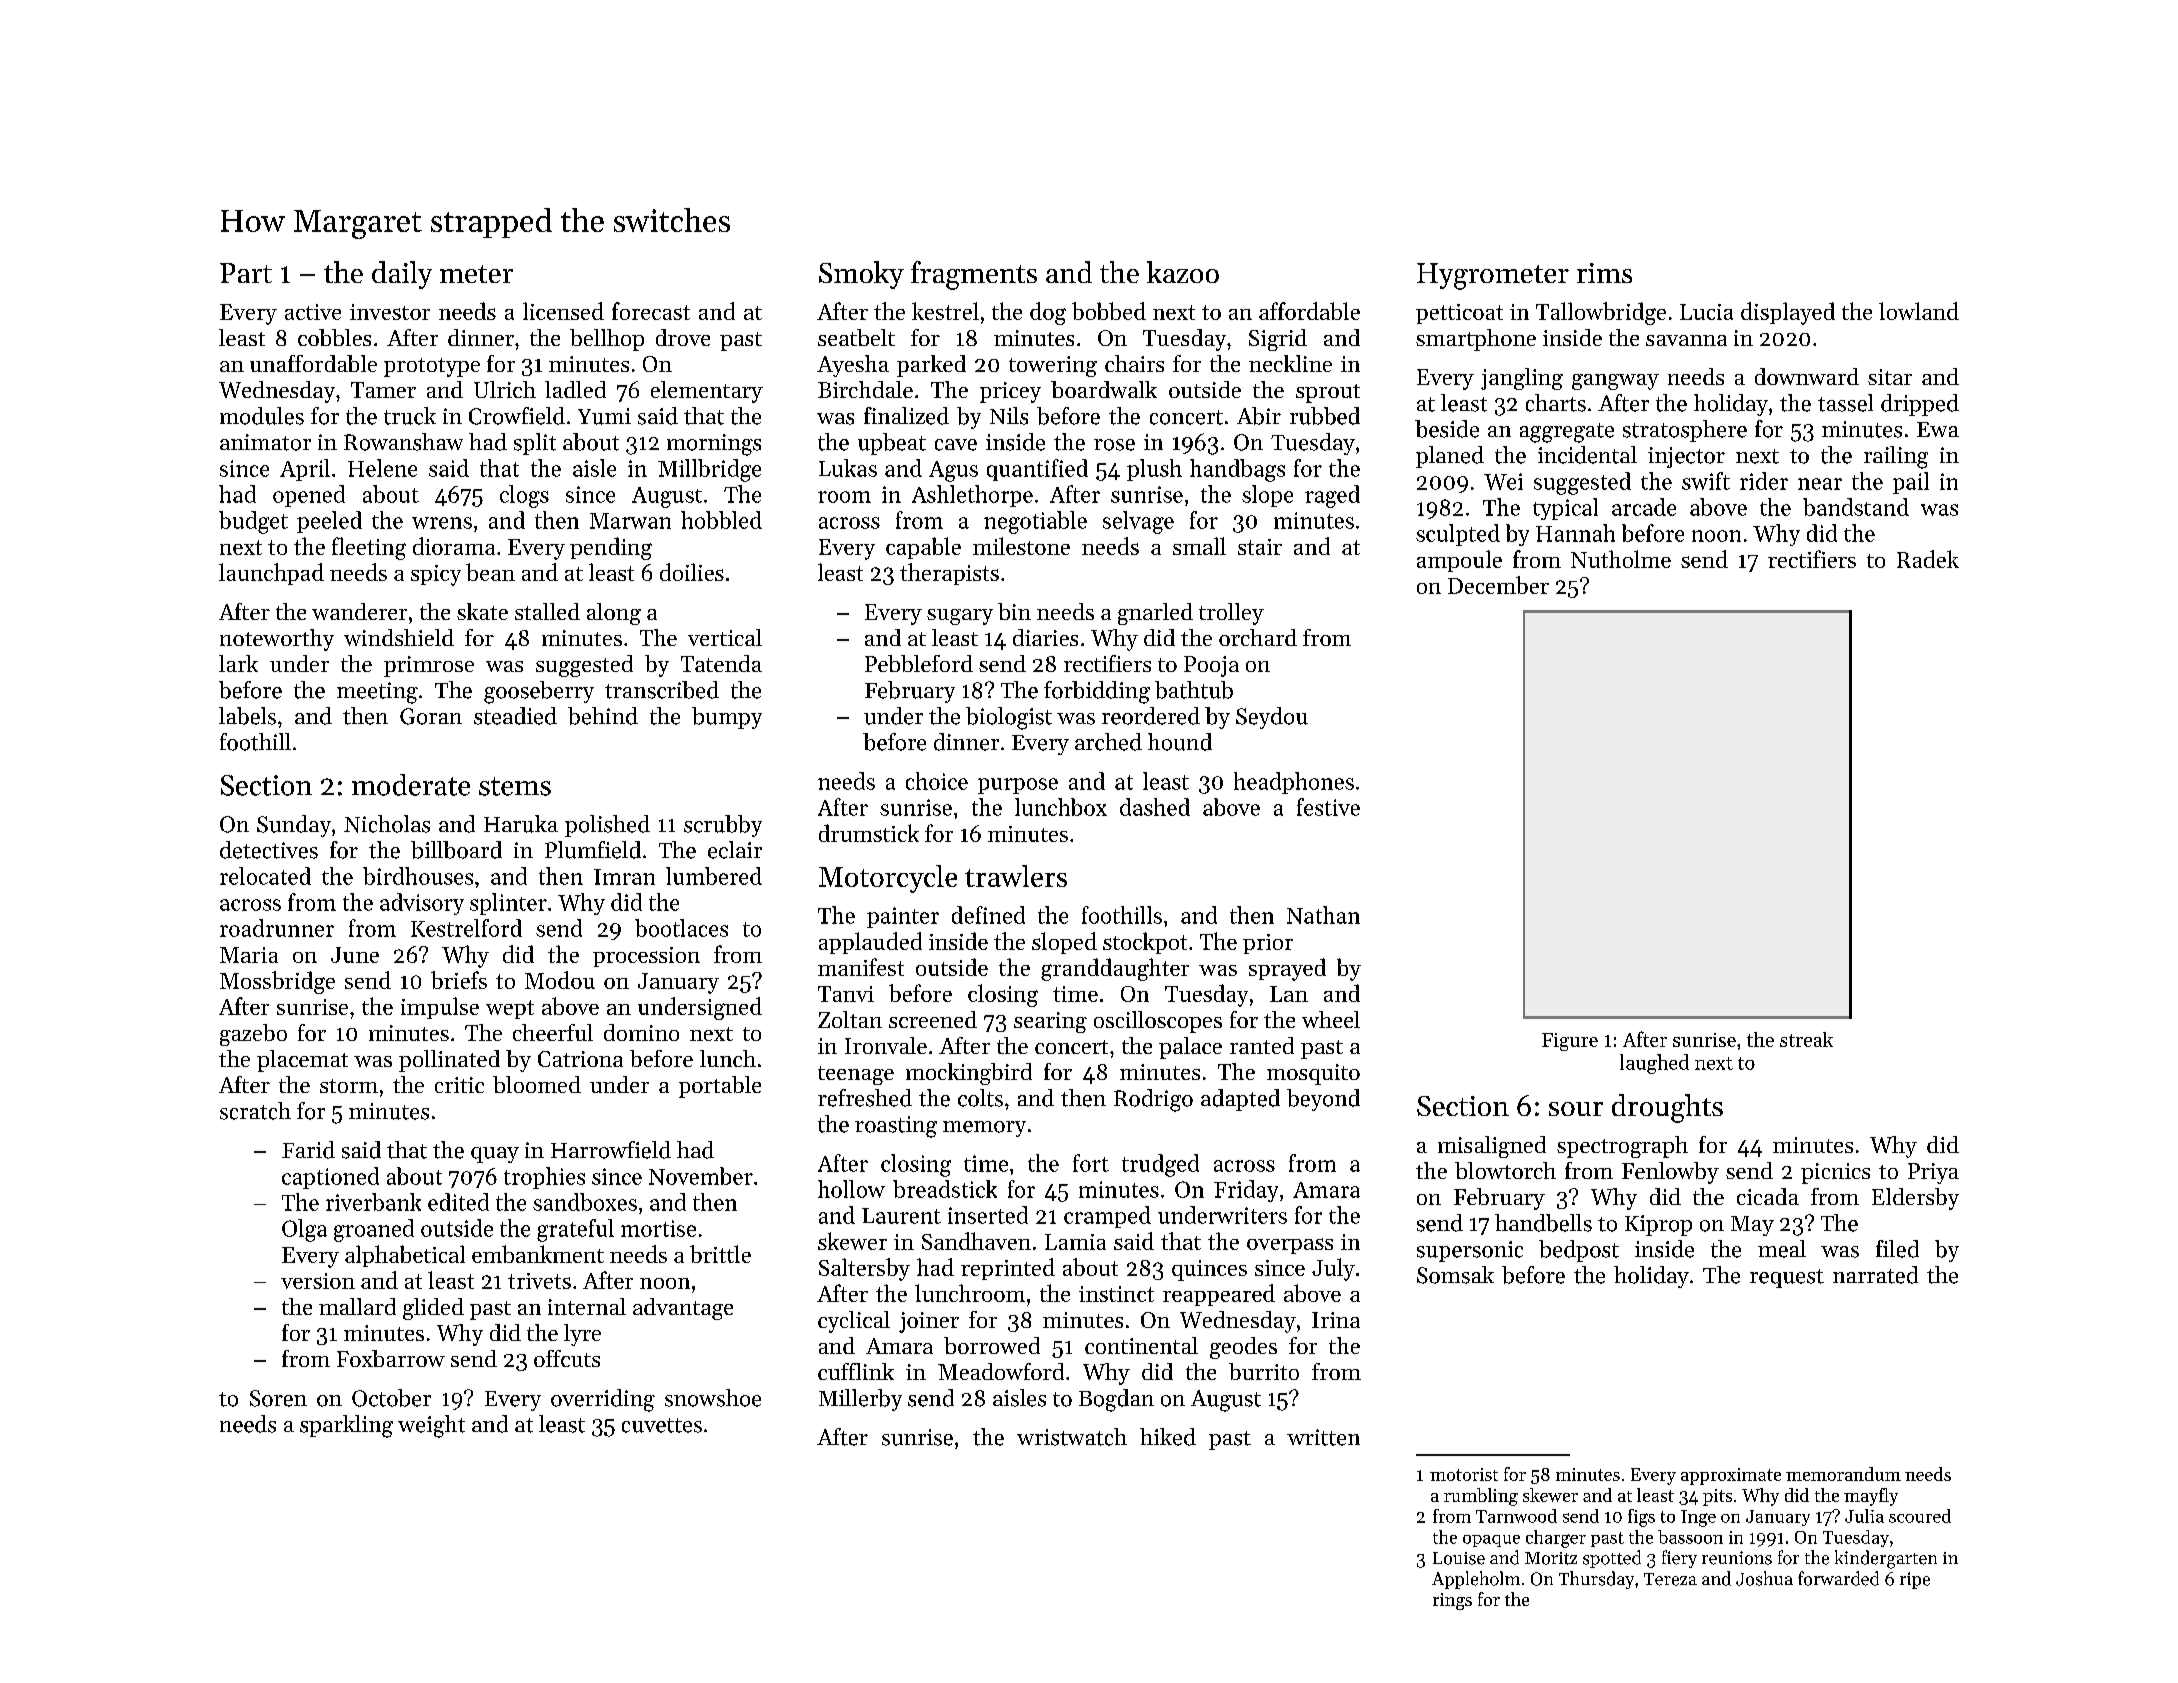 Image resolution: width=2178 pixels, height=1683 pixels. Describe the element at coordinates (442, 523) in the screenshot. I see `wrens` at that location.
